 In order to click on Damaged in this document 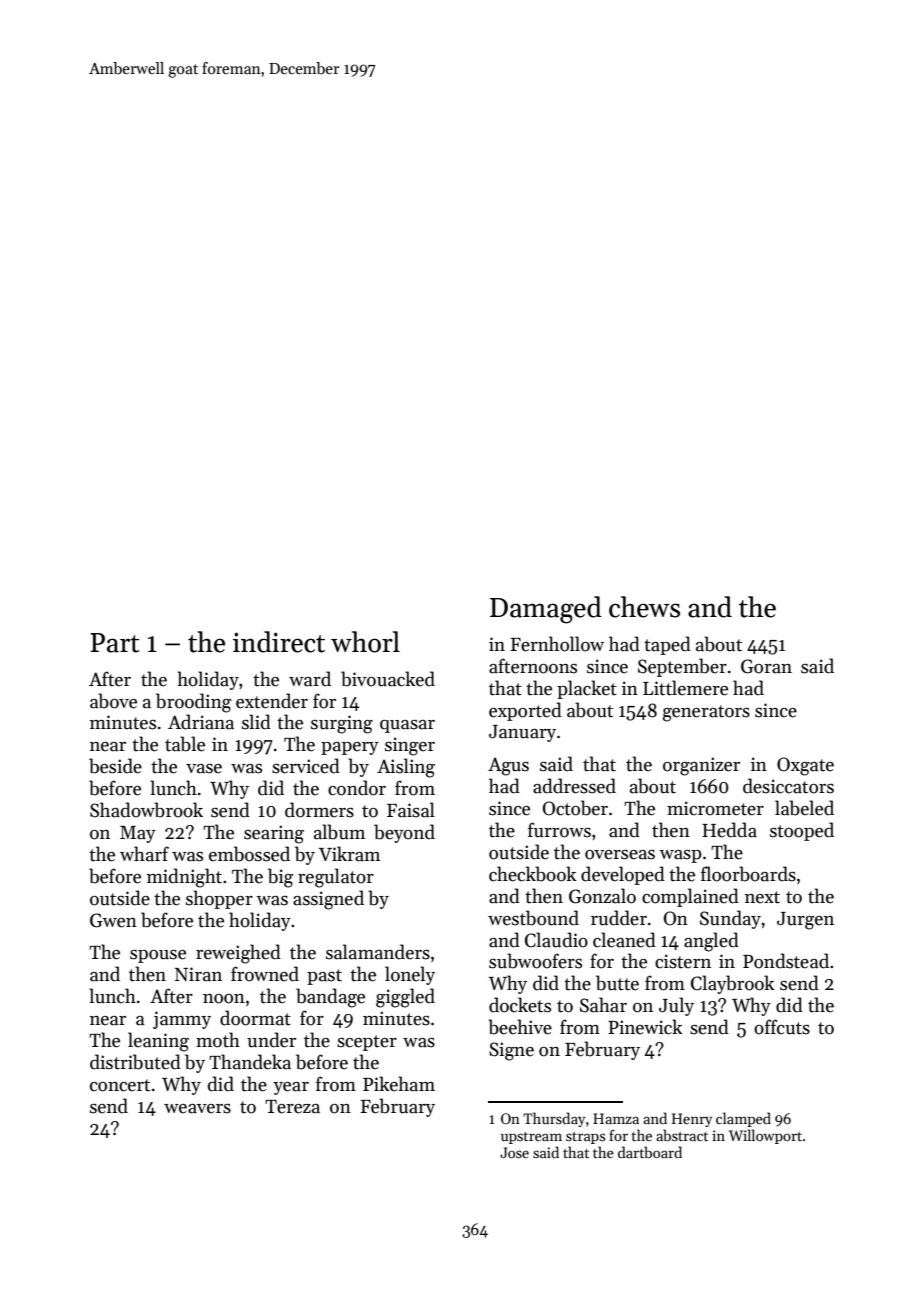, I will do `click(546, 610)`.
